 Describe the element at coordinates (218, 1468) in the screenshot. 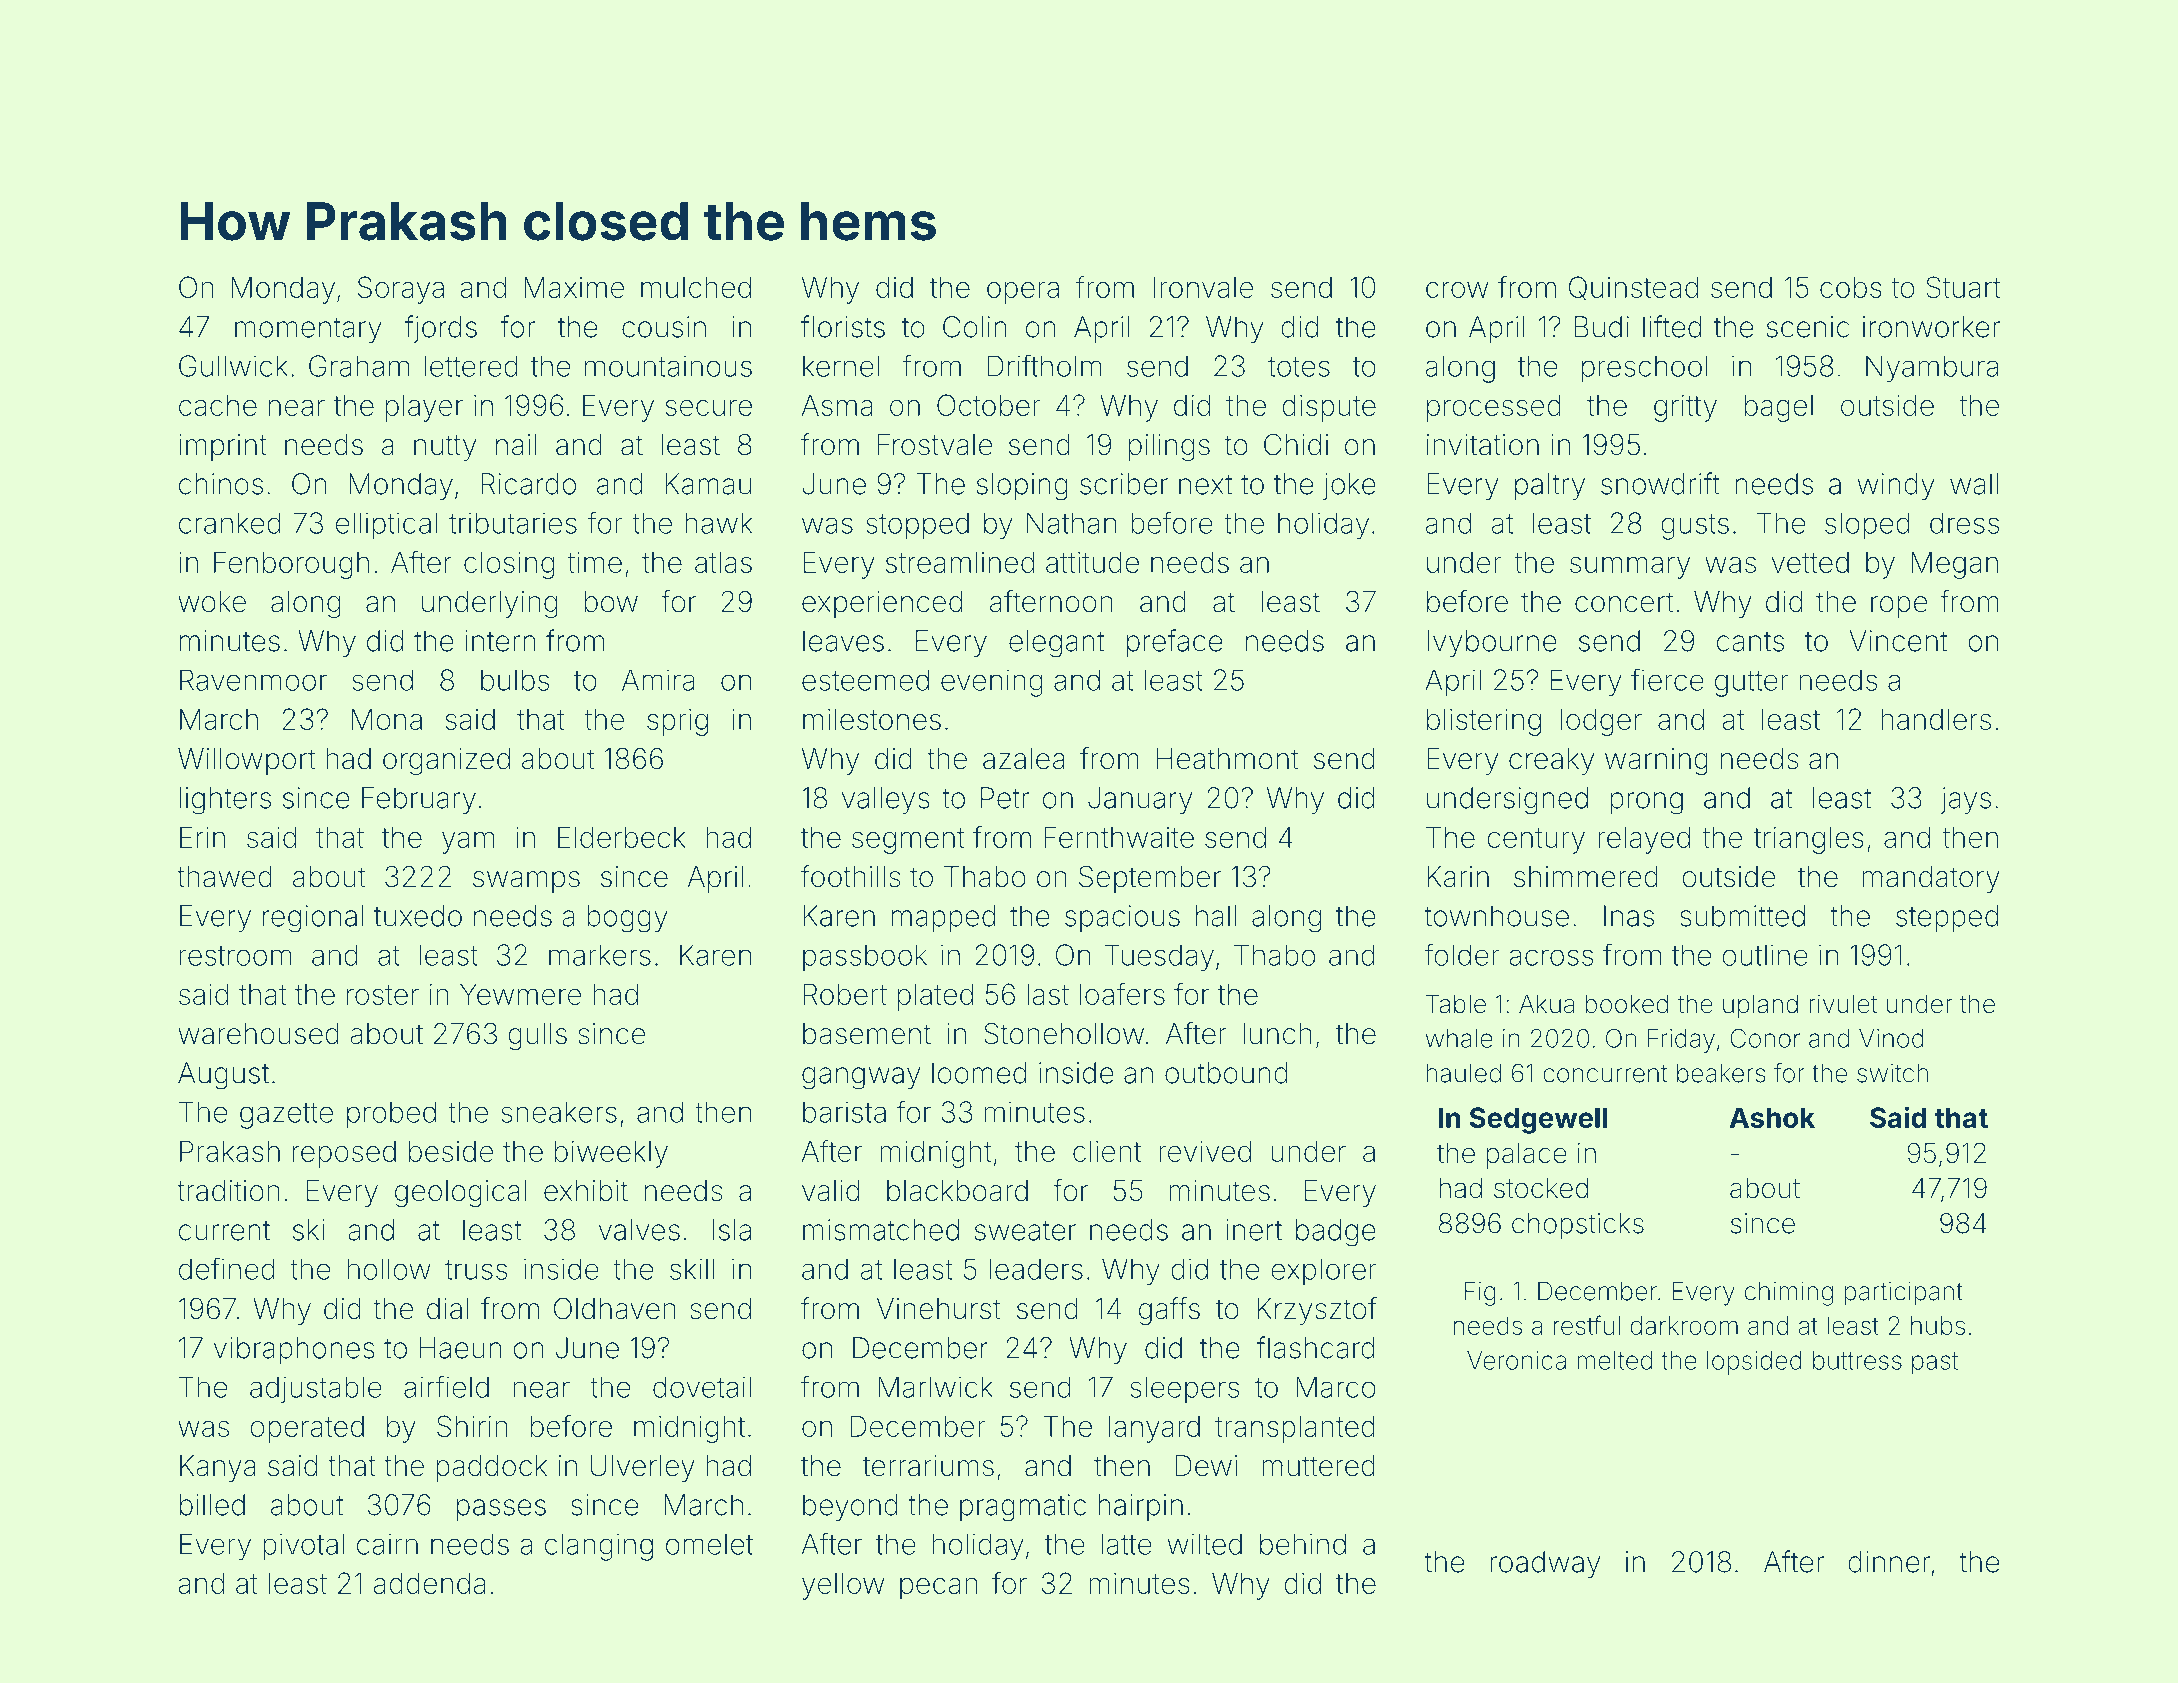

I see `Kanya` at that location.
